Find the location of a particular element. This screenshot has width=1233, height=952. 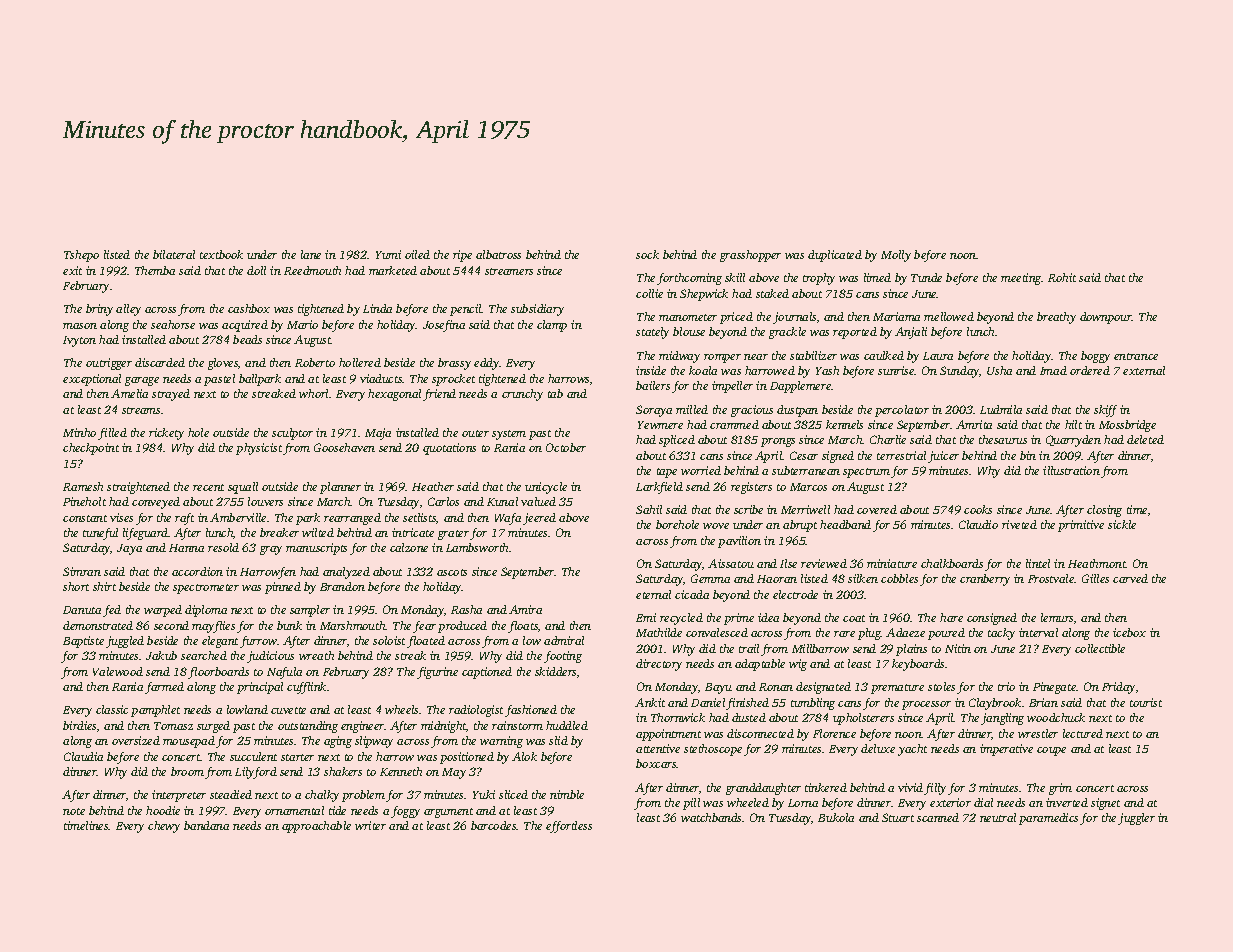

alley is located at coordinates (128, 310).
